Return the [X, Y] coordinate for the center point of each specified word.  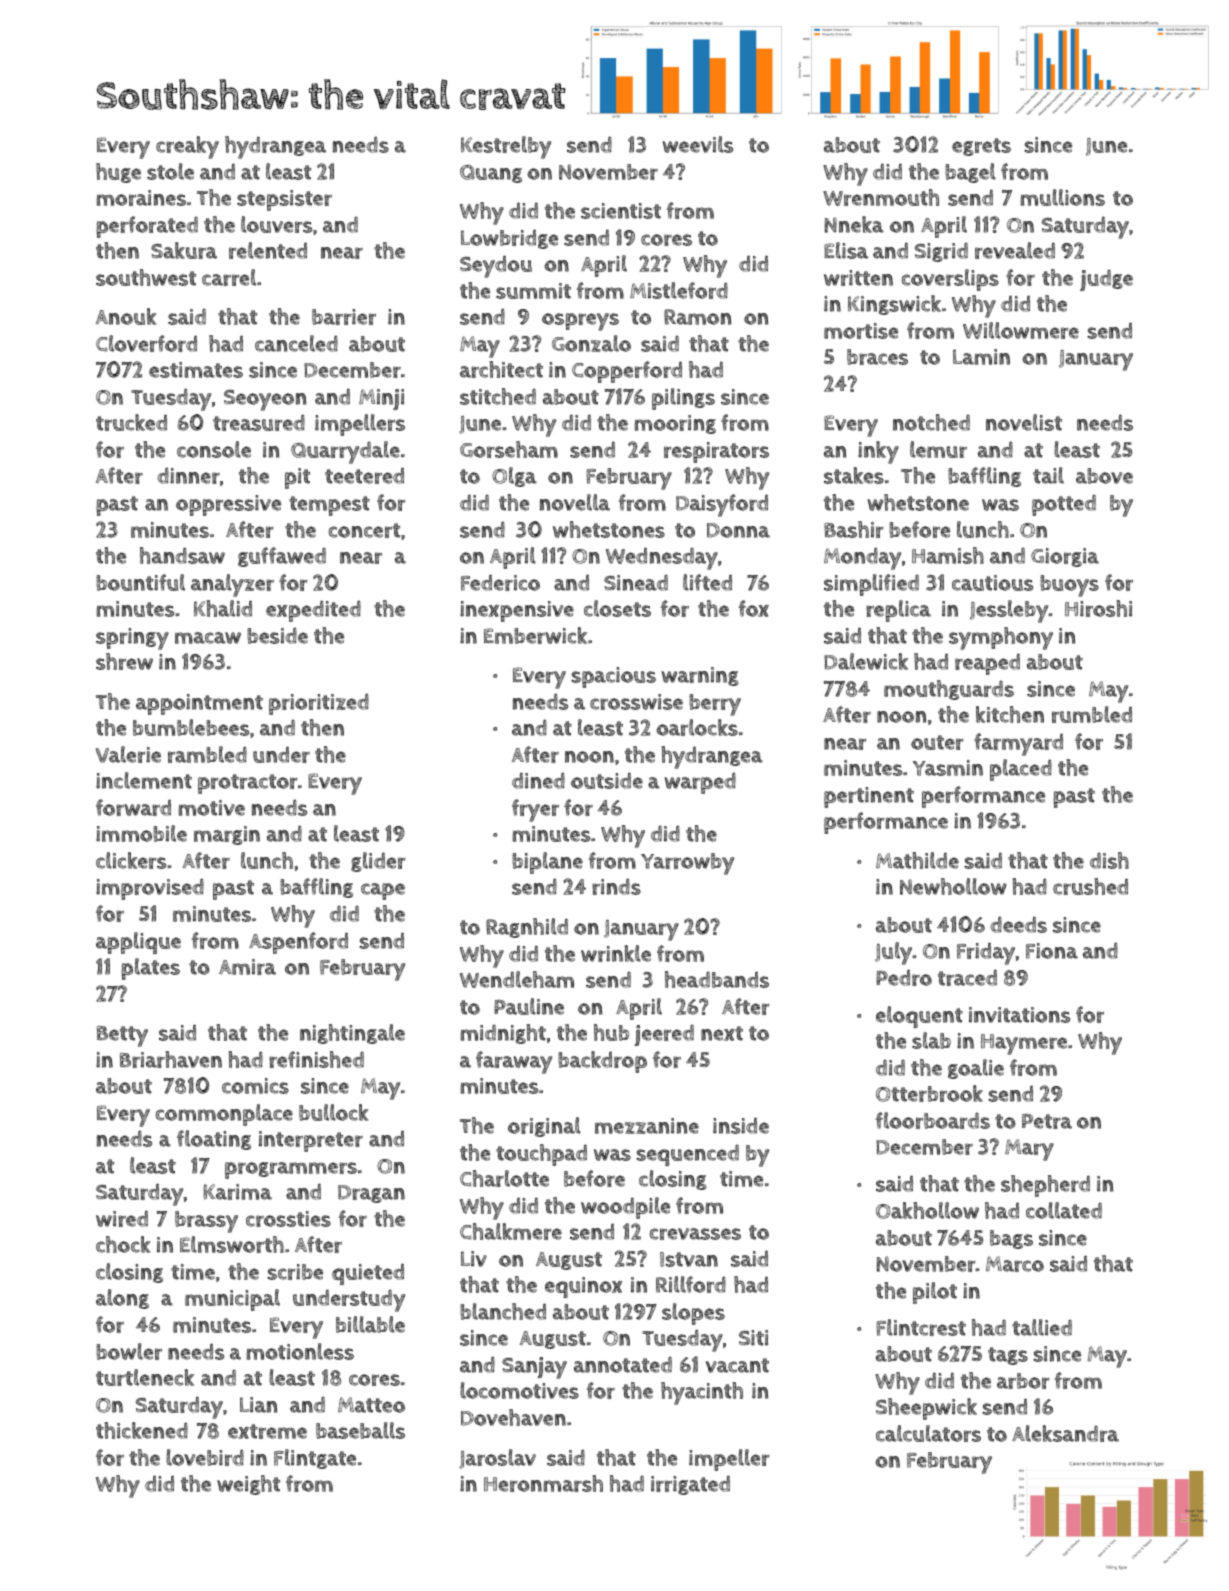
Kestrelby [506, 147]
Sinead [636, 583]
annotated [623, 1365]
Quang [491, 174]
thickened [142, 1430]
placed [1021, 770]
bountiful [140, 582]
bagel [970, 173]
